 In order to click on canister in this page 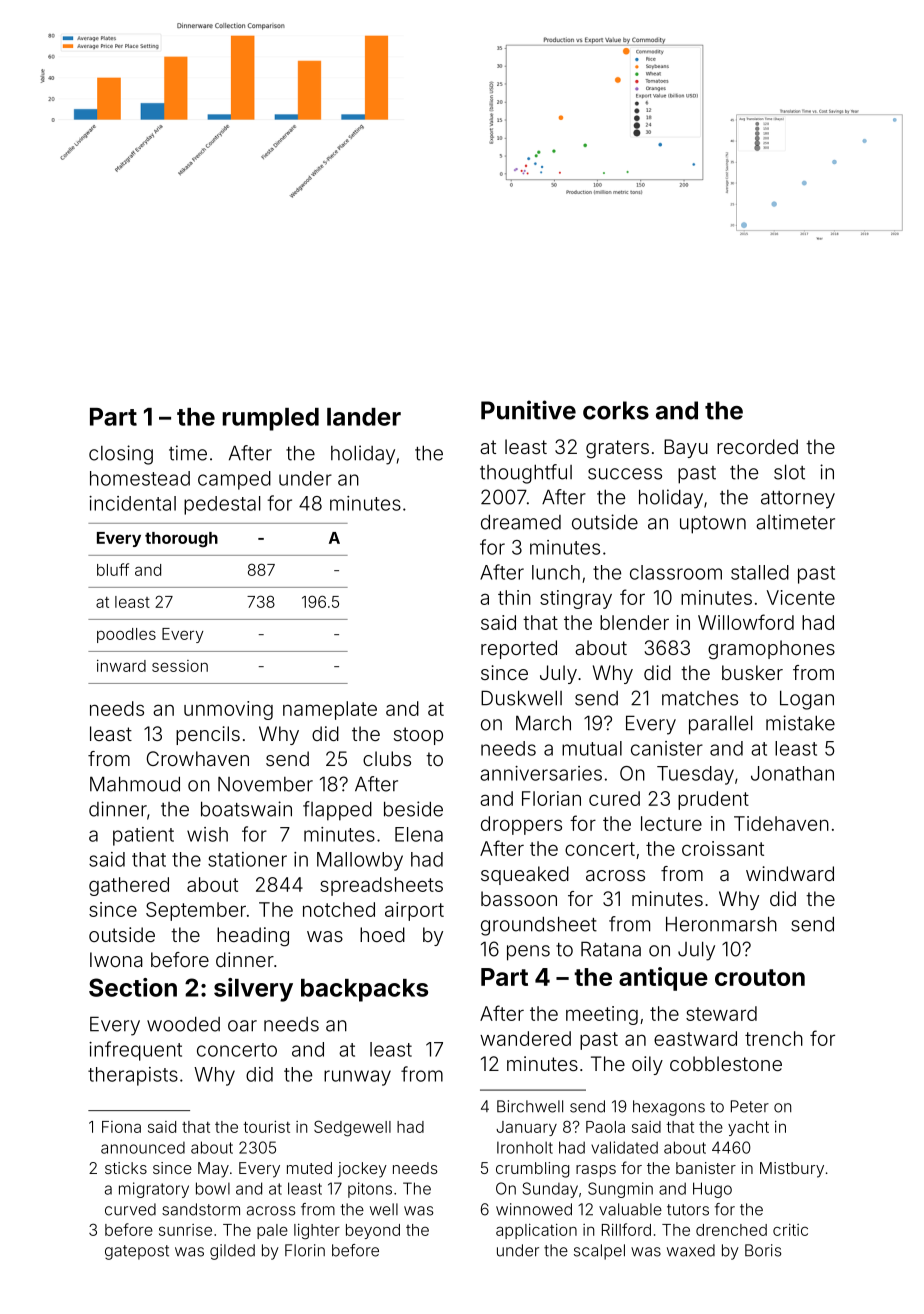, I will do `click(667, 748)`.
